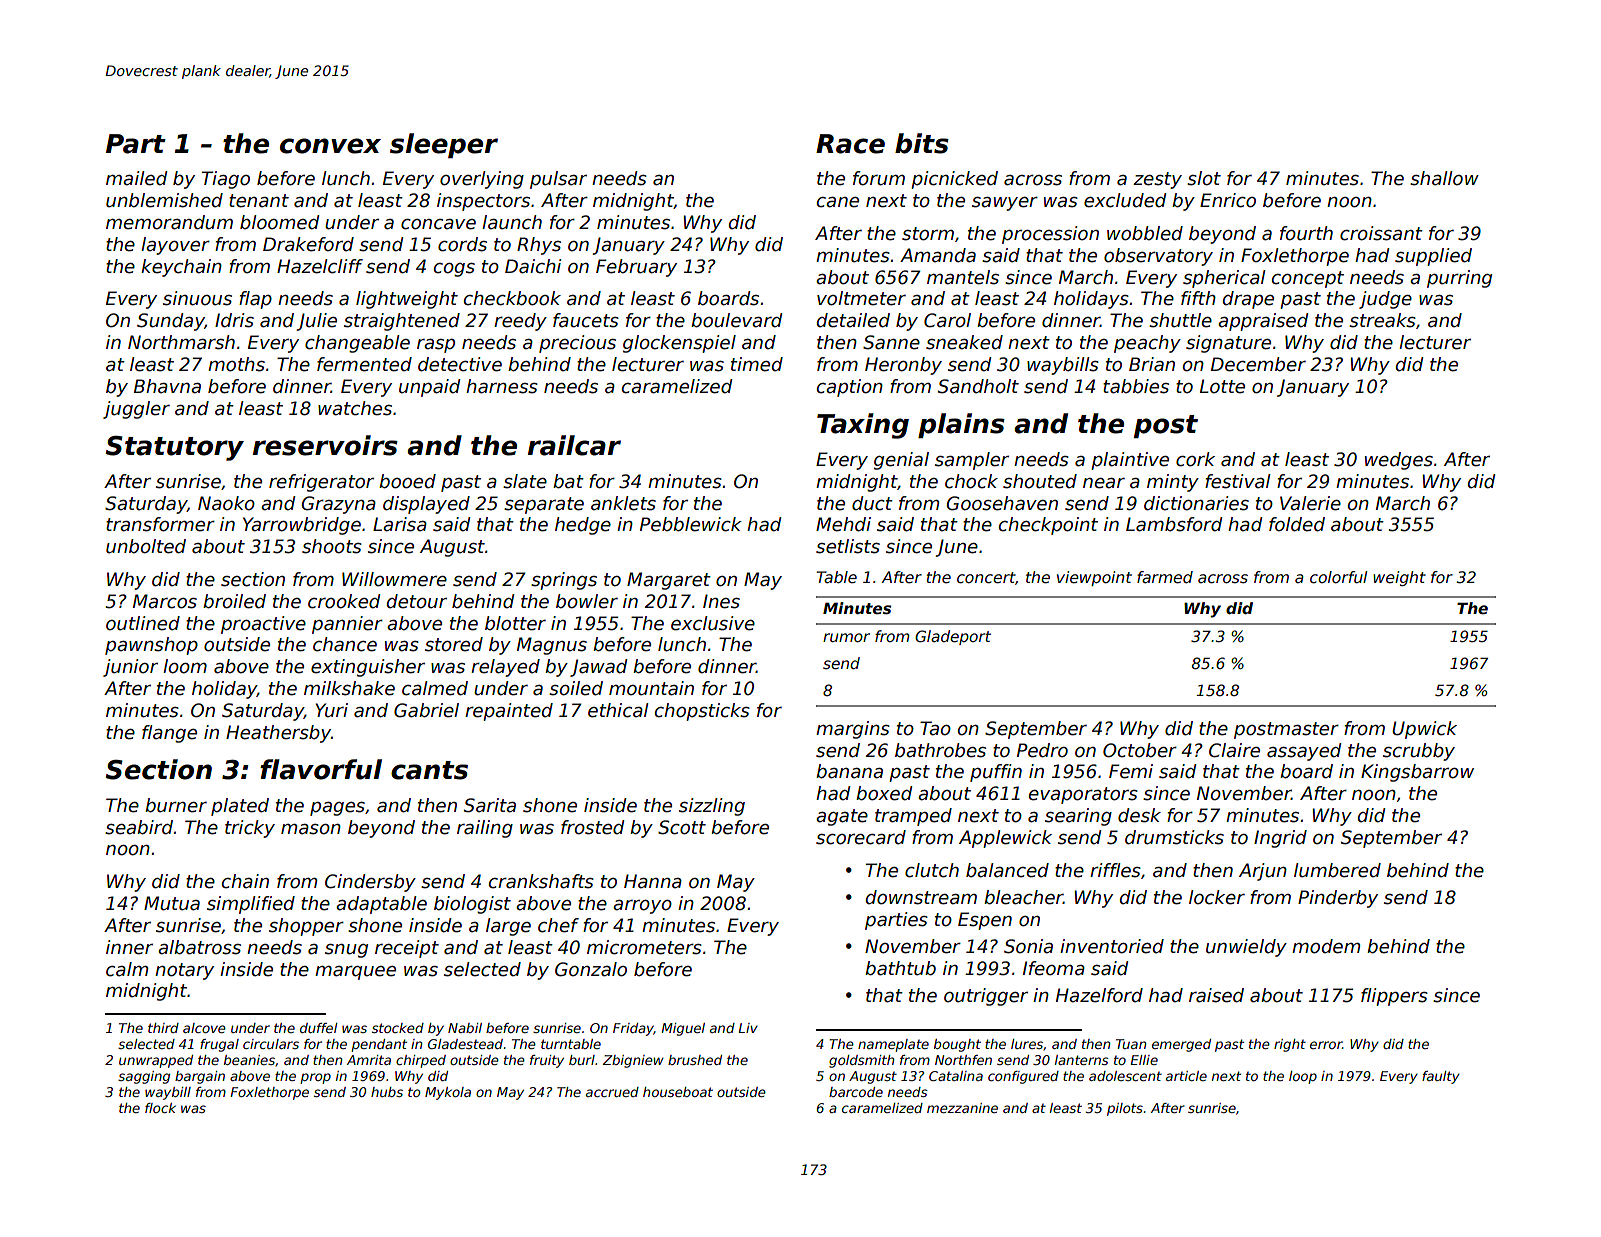  I want to click on slot, so click(1204, 178).
